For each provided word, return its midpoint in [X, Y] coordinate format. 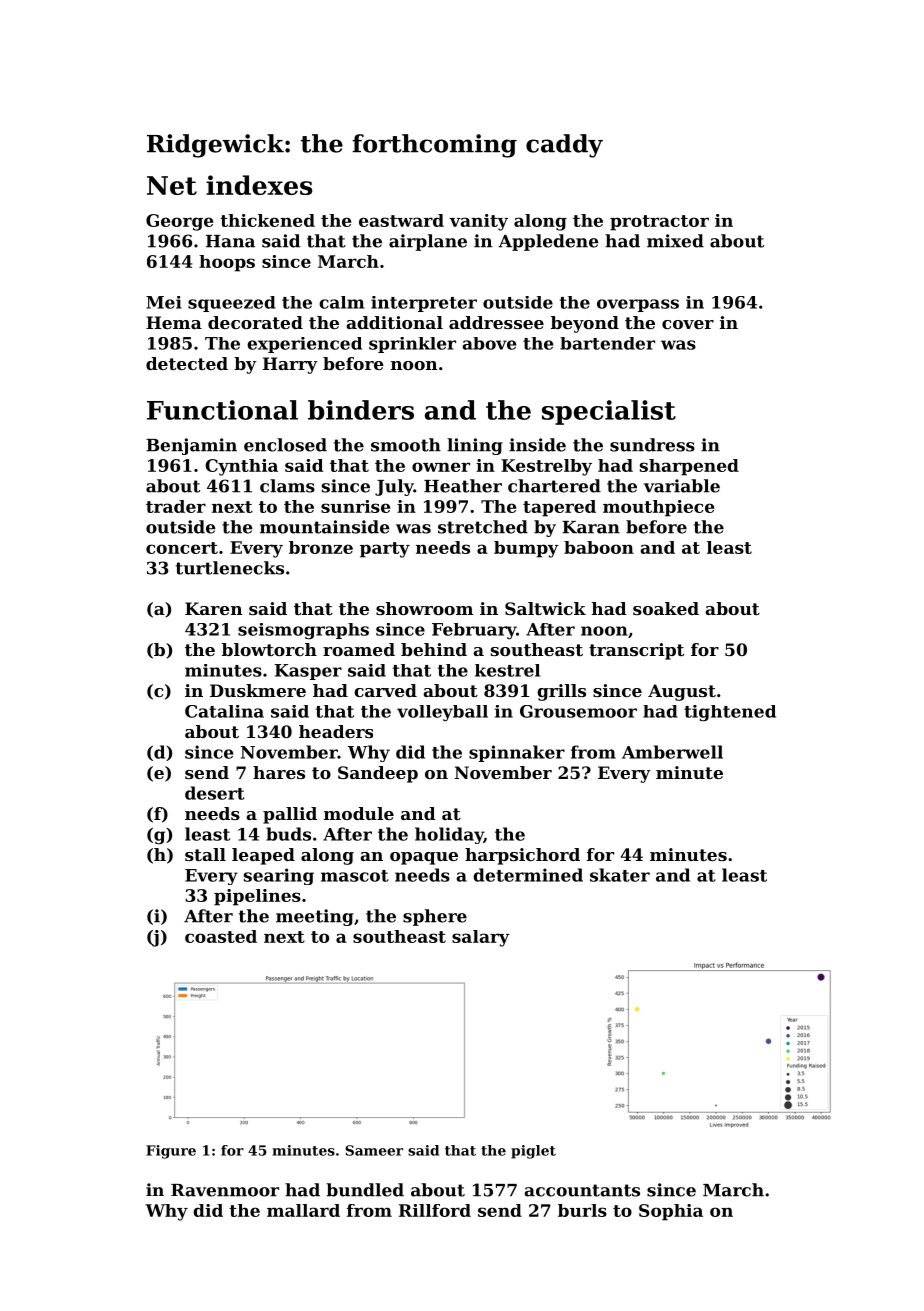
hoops [227, 263]
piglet [533, 1152]
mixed [675, 241]
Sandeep [378, 774]
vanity [478, 222]
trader [176, 506]
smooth [406, 445]
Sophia [671, 1212]
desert [215, 793]
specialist [609, 412]
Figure [171, 1152]
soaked [666, 608]
